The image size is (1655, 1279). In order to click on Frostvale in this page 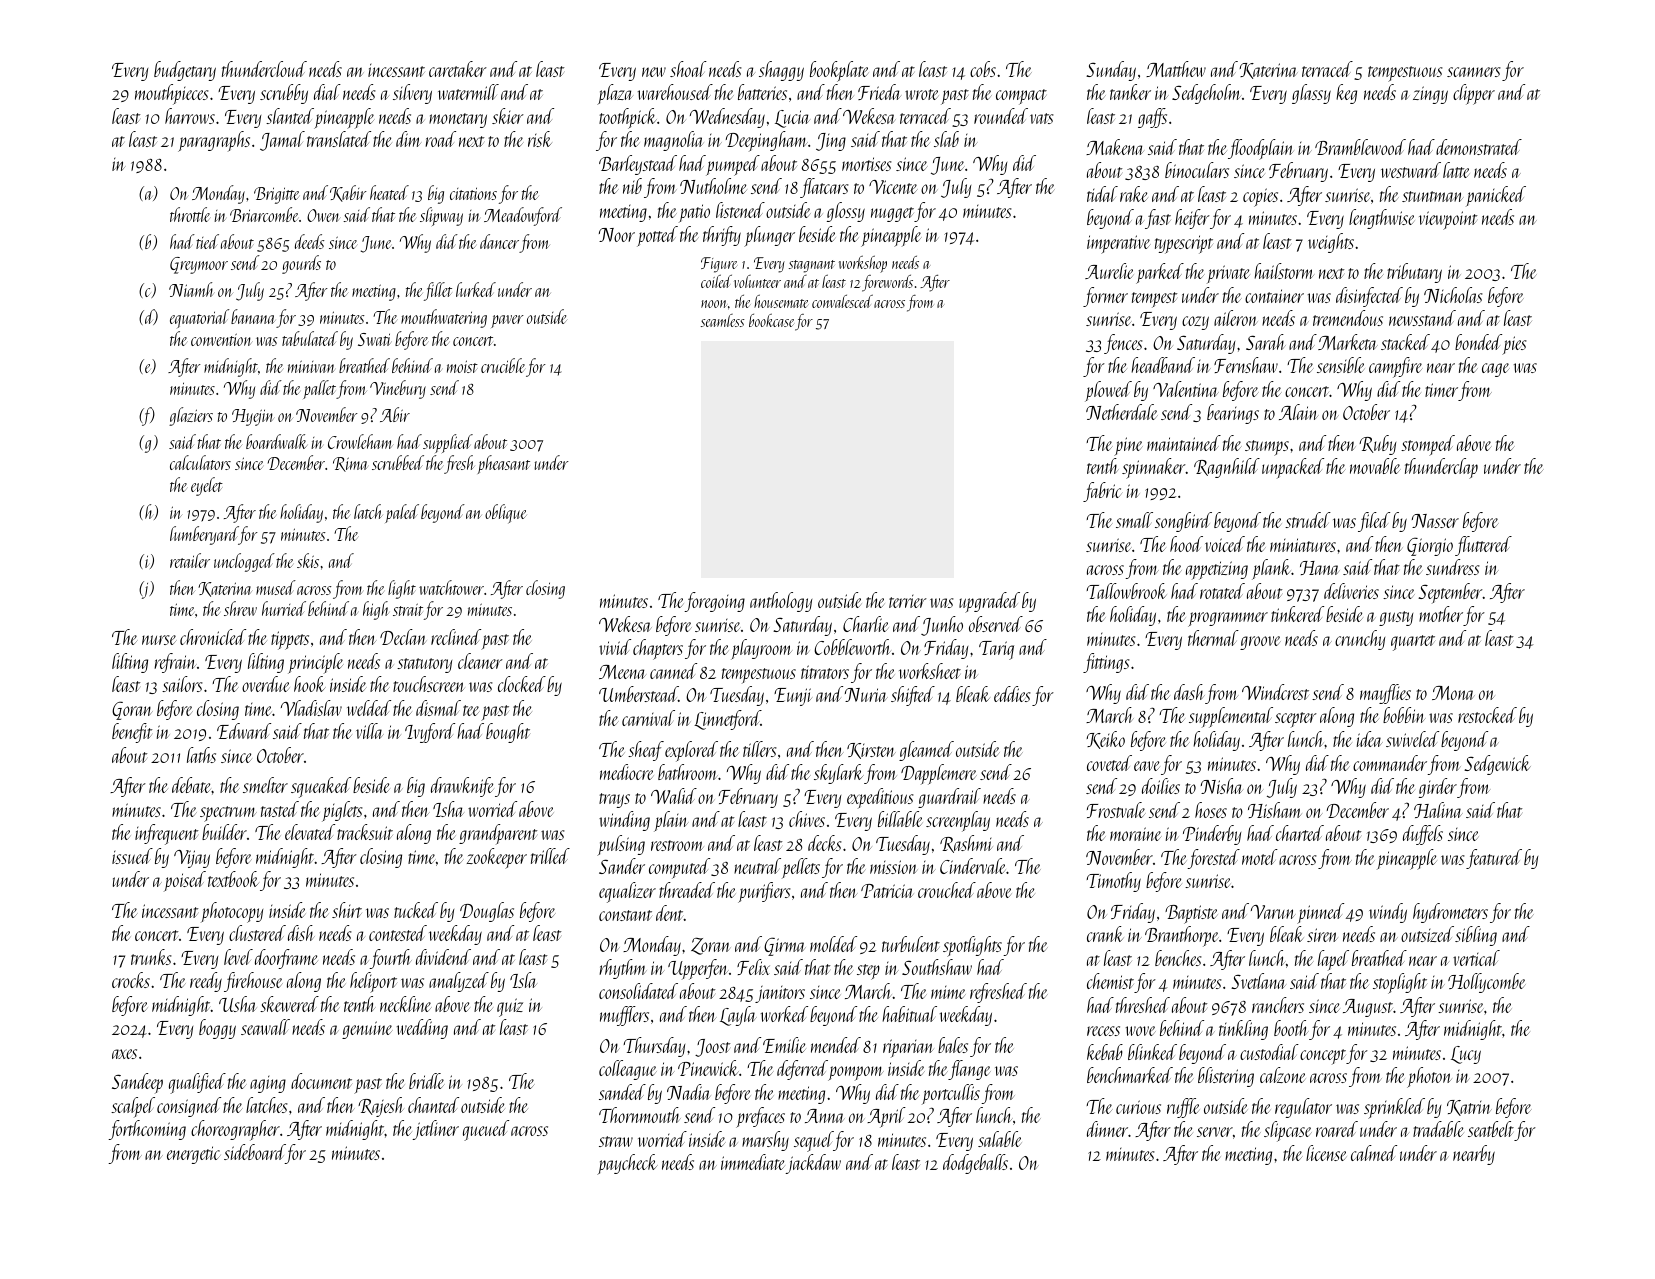, I will do `click(1116, 810)`.
